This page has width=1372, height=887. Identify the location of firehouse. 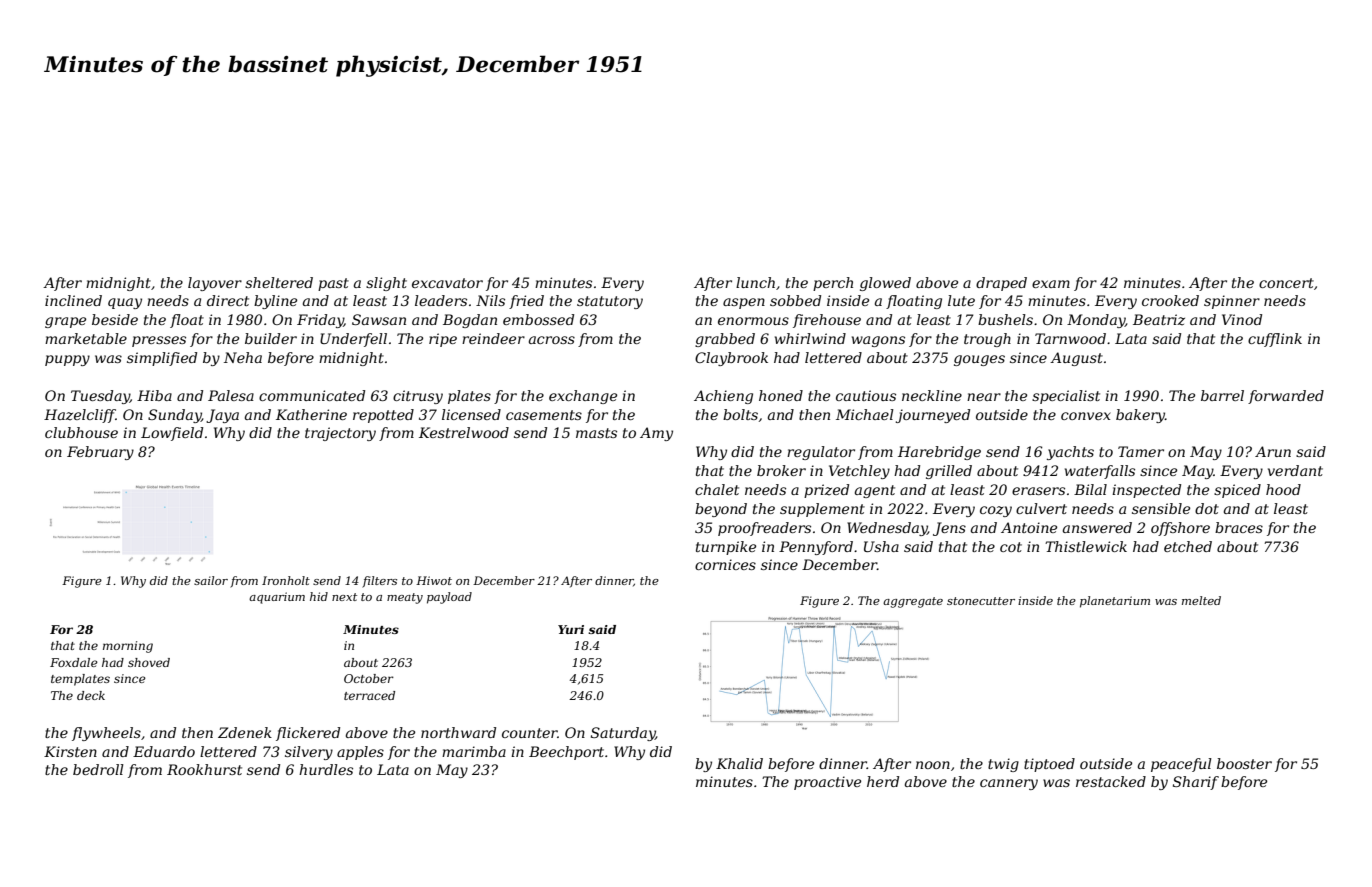
(827, 321).
